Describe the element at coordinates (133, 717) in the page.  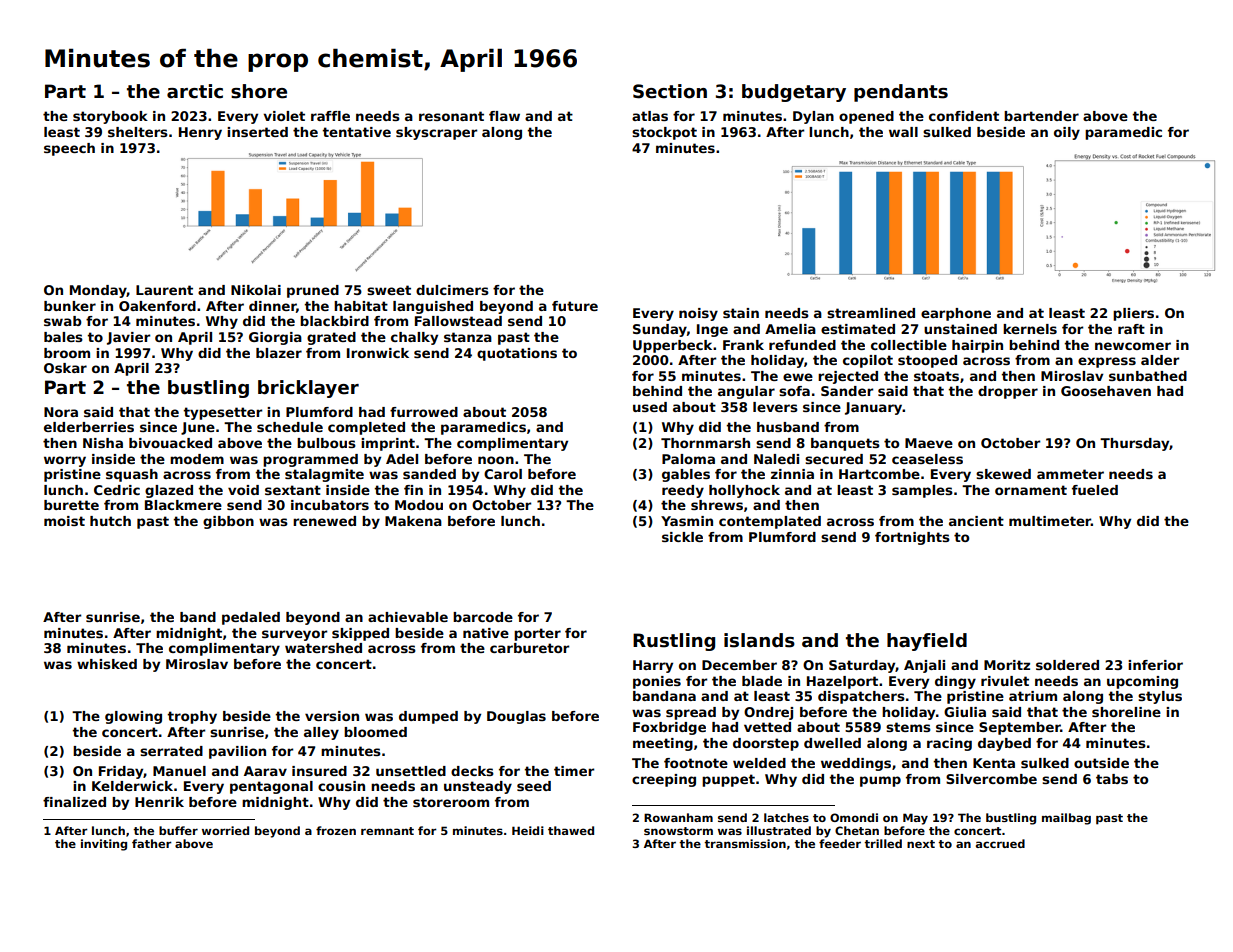
I see `glowing` at that location.
